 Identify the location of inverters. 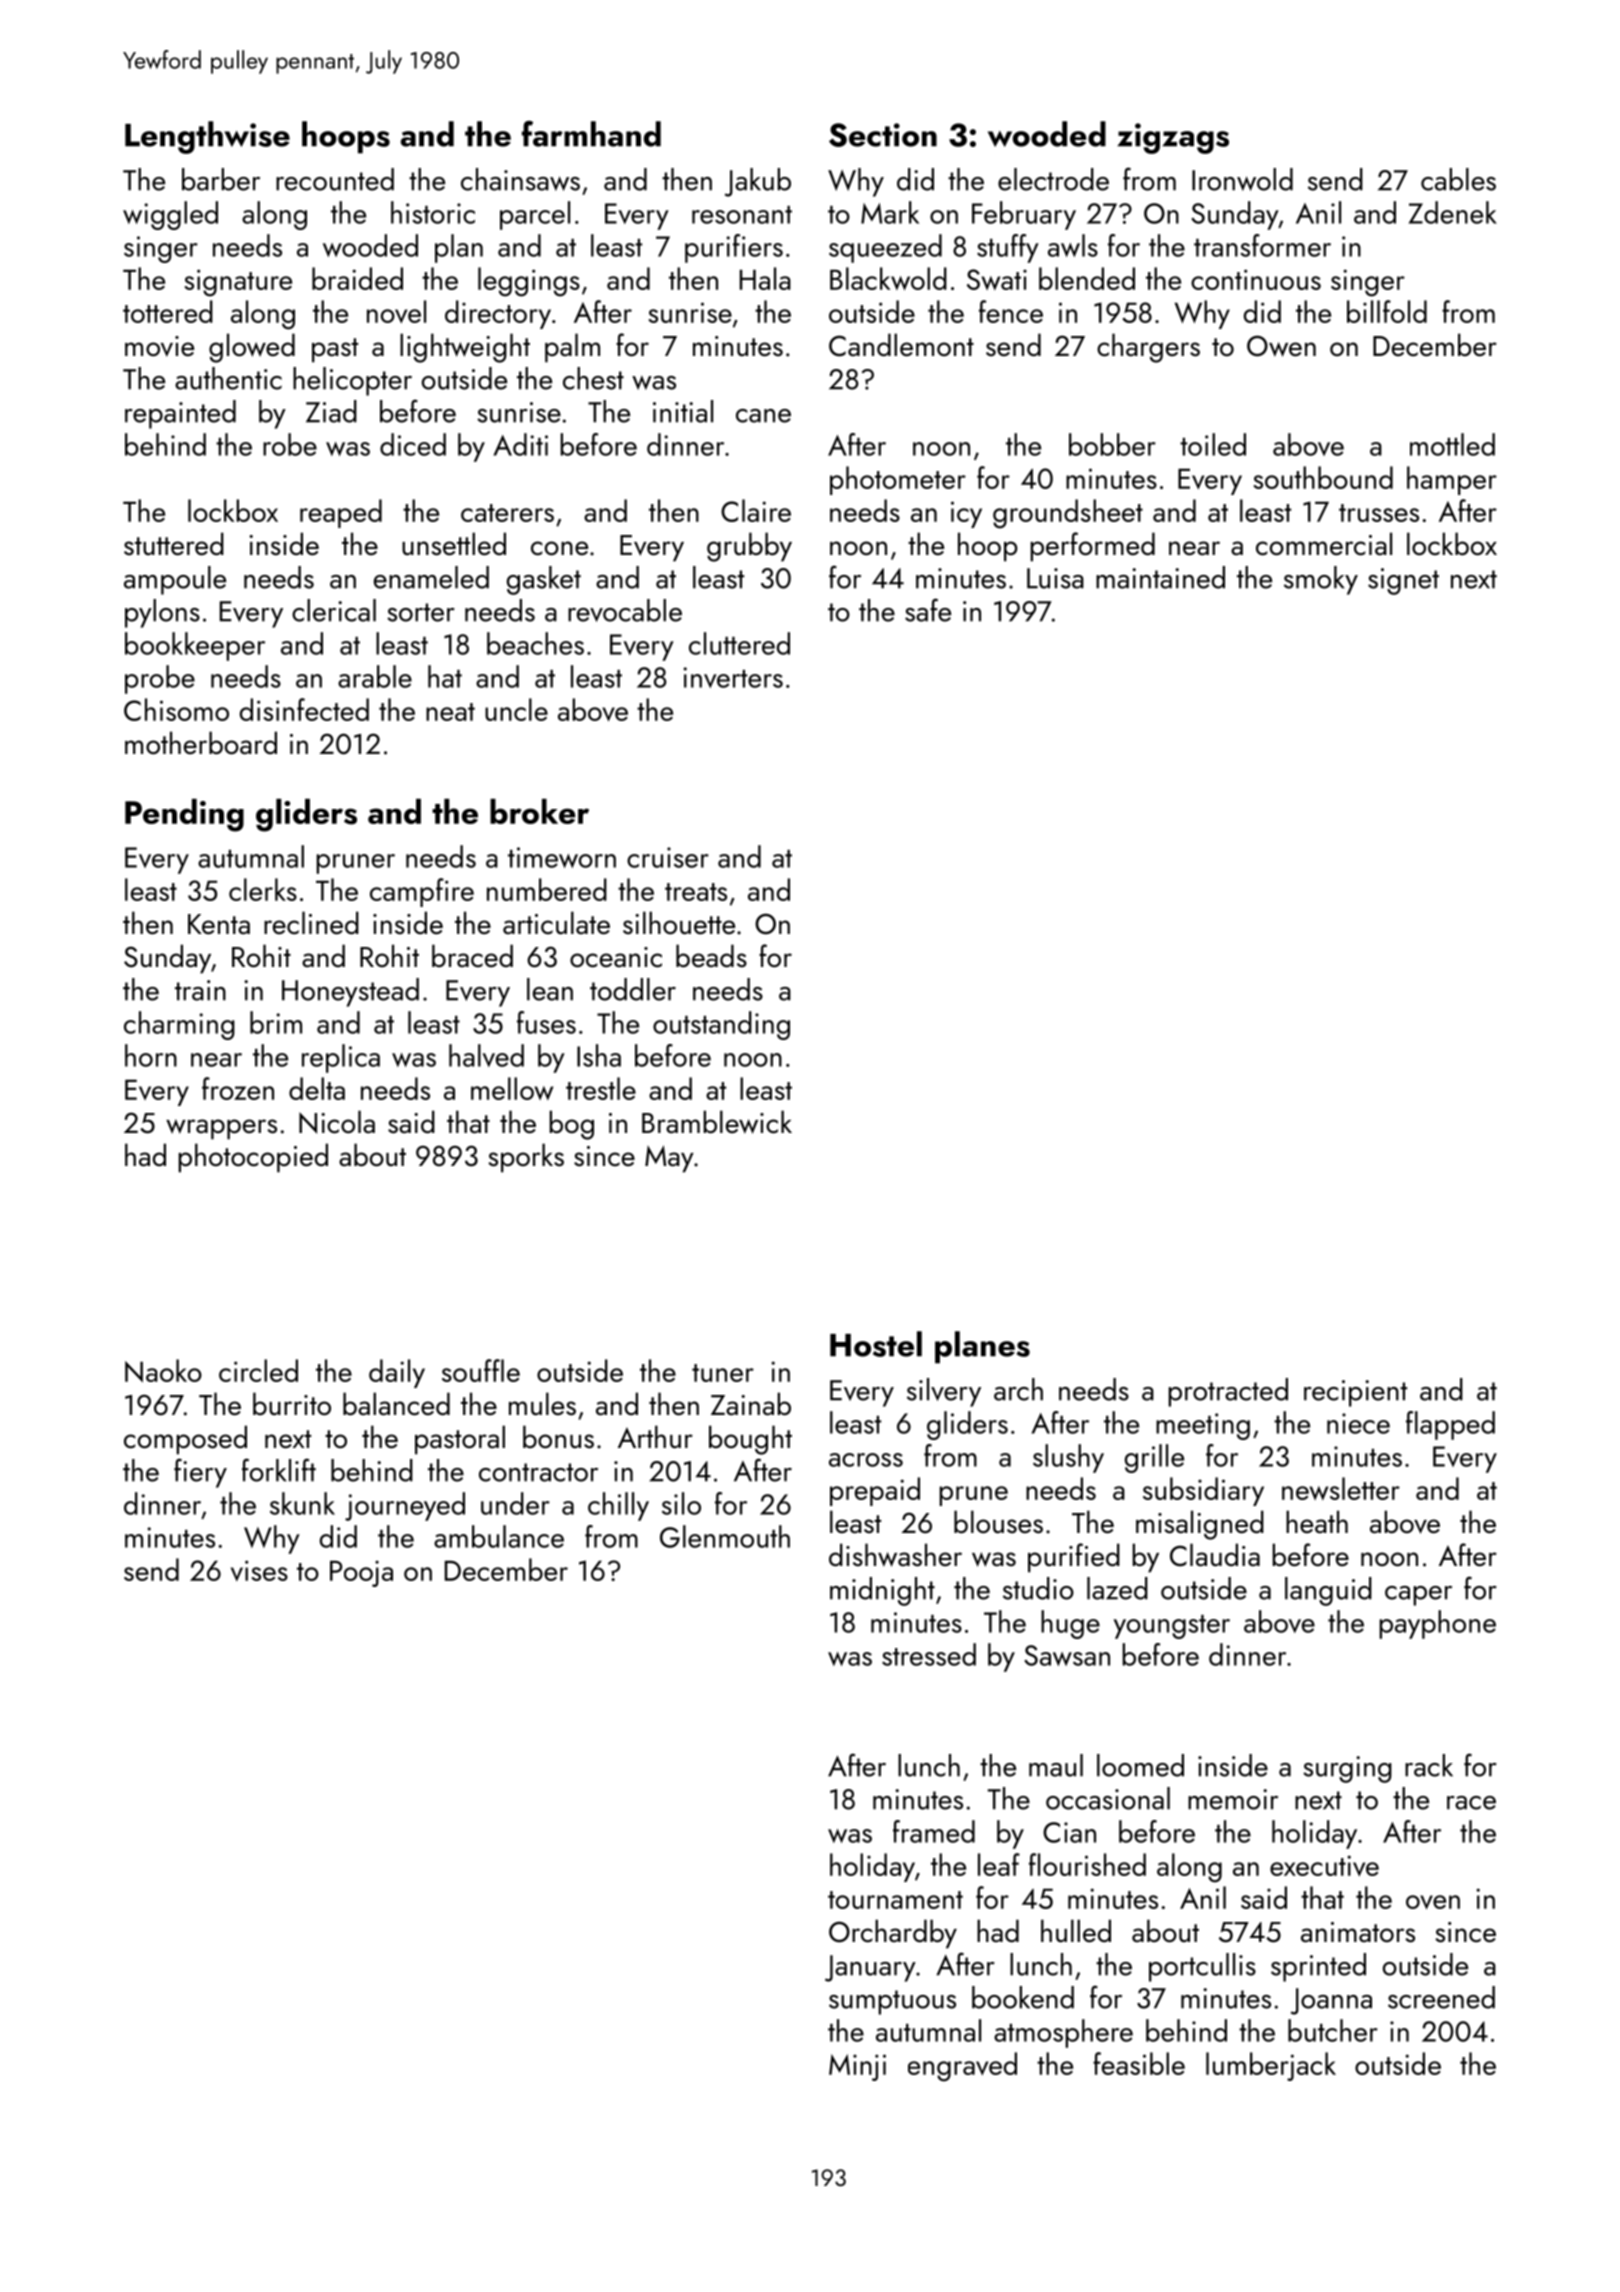
(733, 677).
